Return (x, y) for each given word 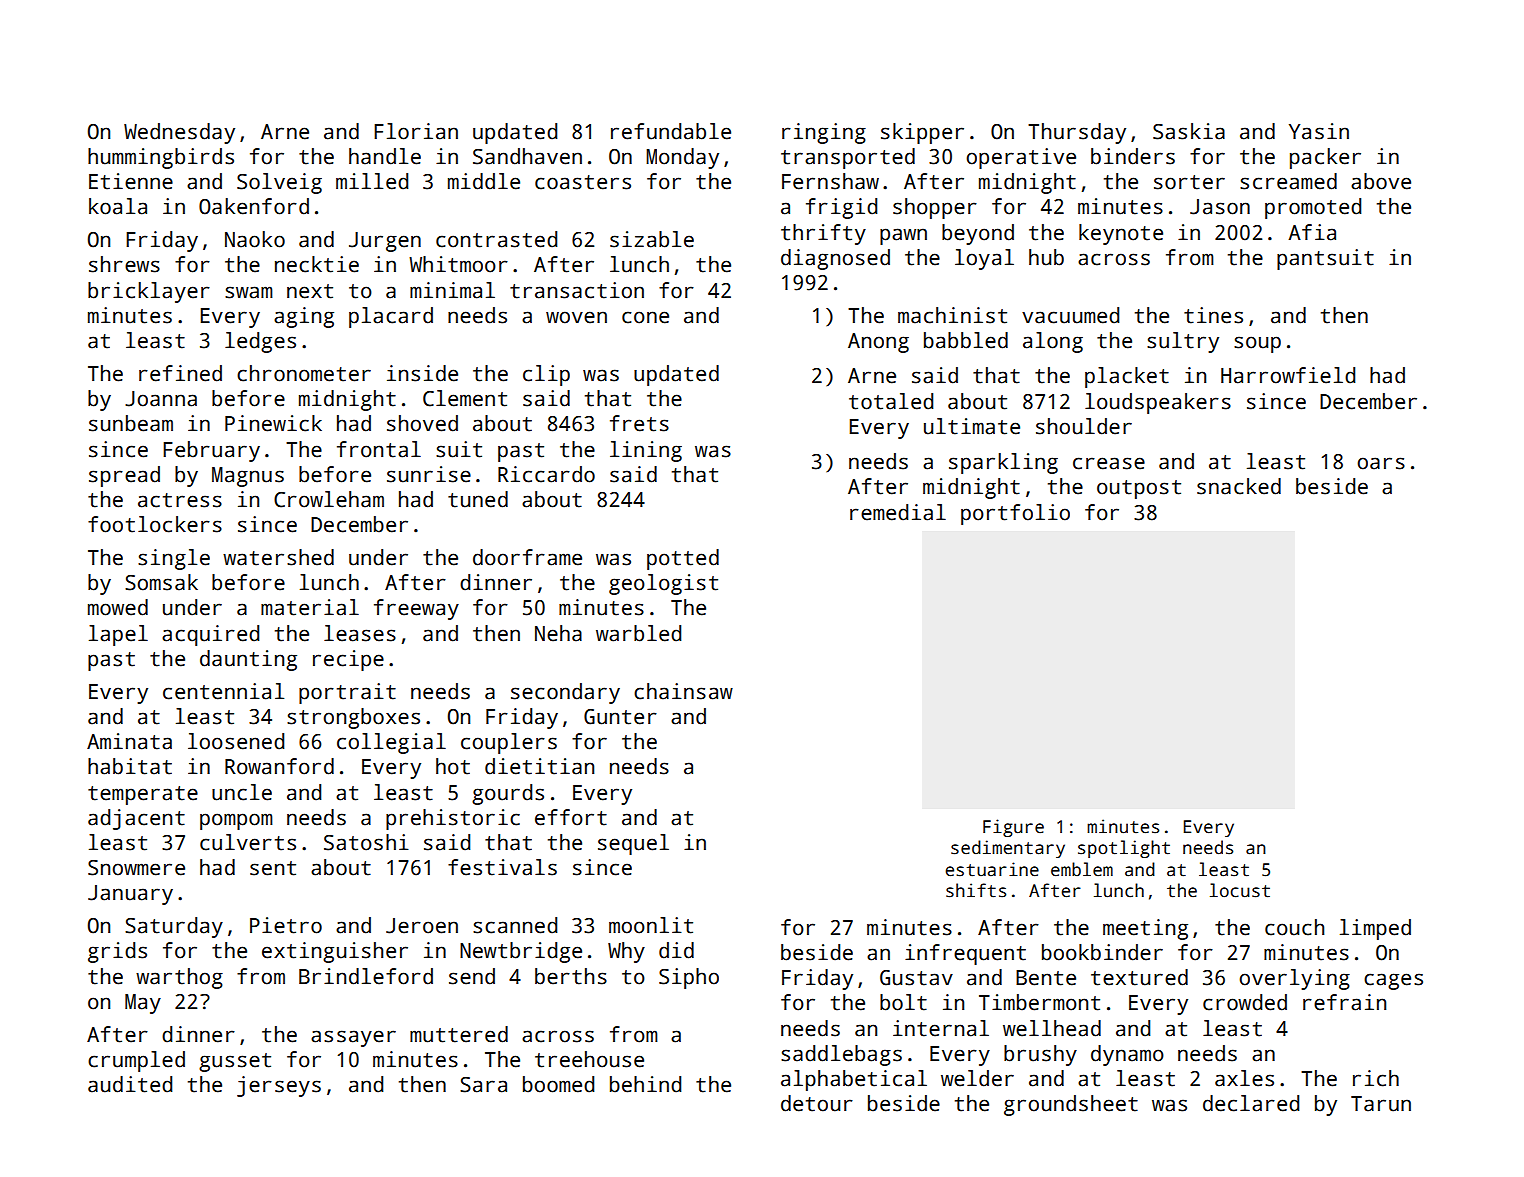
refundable (671, 131)
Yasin (1319, 131)
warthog (179, 978)
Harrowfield (1288, 375)
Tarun (1381, 1104)
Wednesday (179, 133)
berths (571, 976)
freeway (416, 609)
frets (639, 423)
